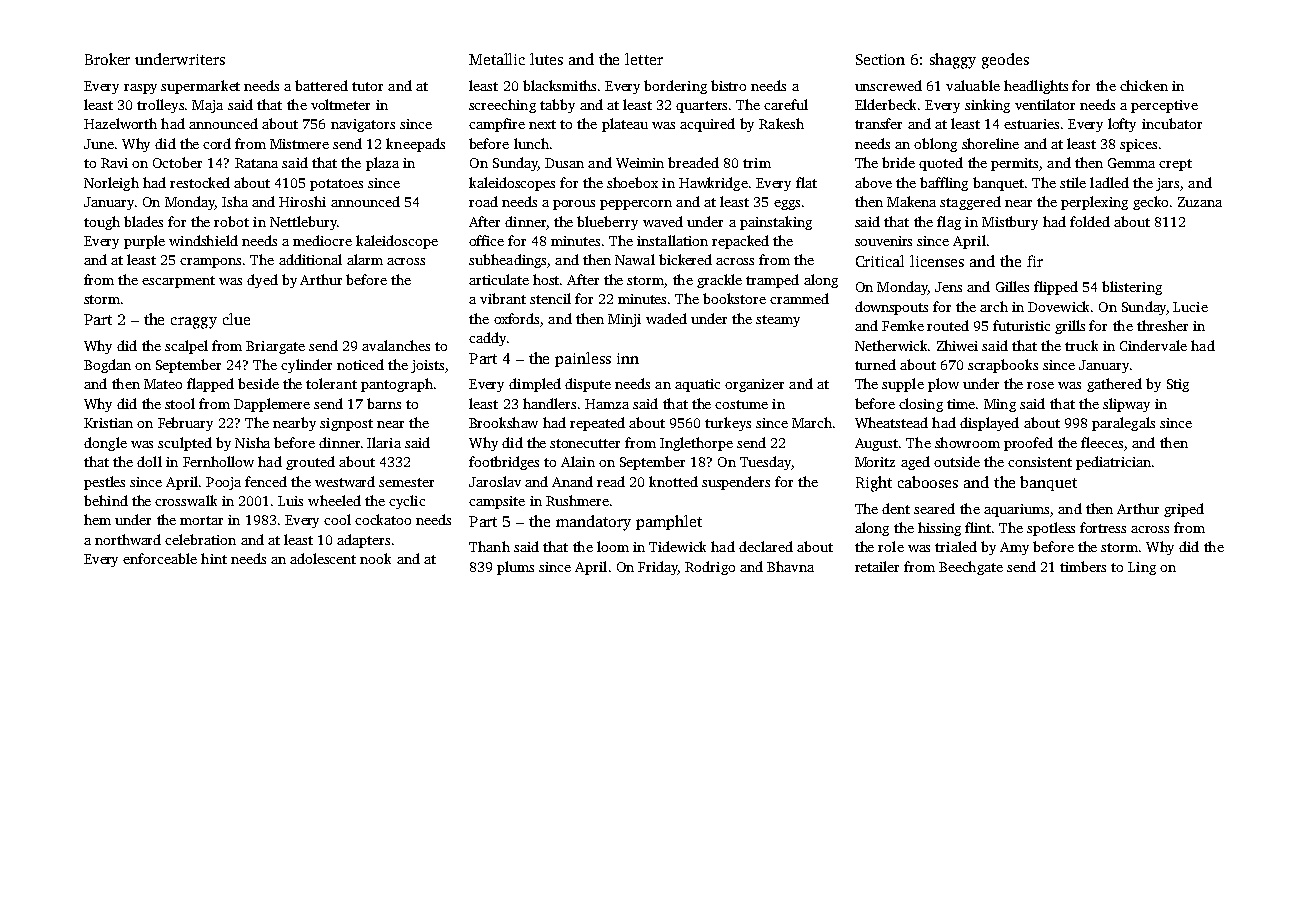 The image size is (1308, 924). What do you see at coordinates (1138, 145) in the screenshot?
I see `spices` at bounding box center [1138, 145].
